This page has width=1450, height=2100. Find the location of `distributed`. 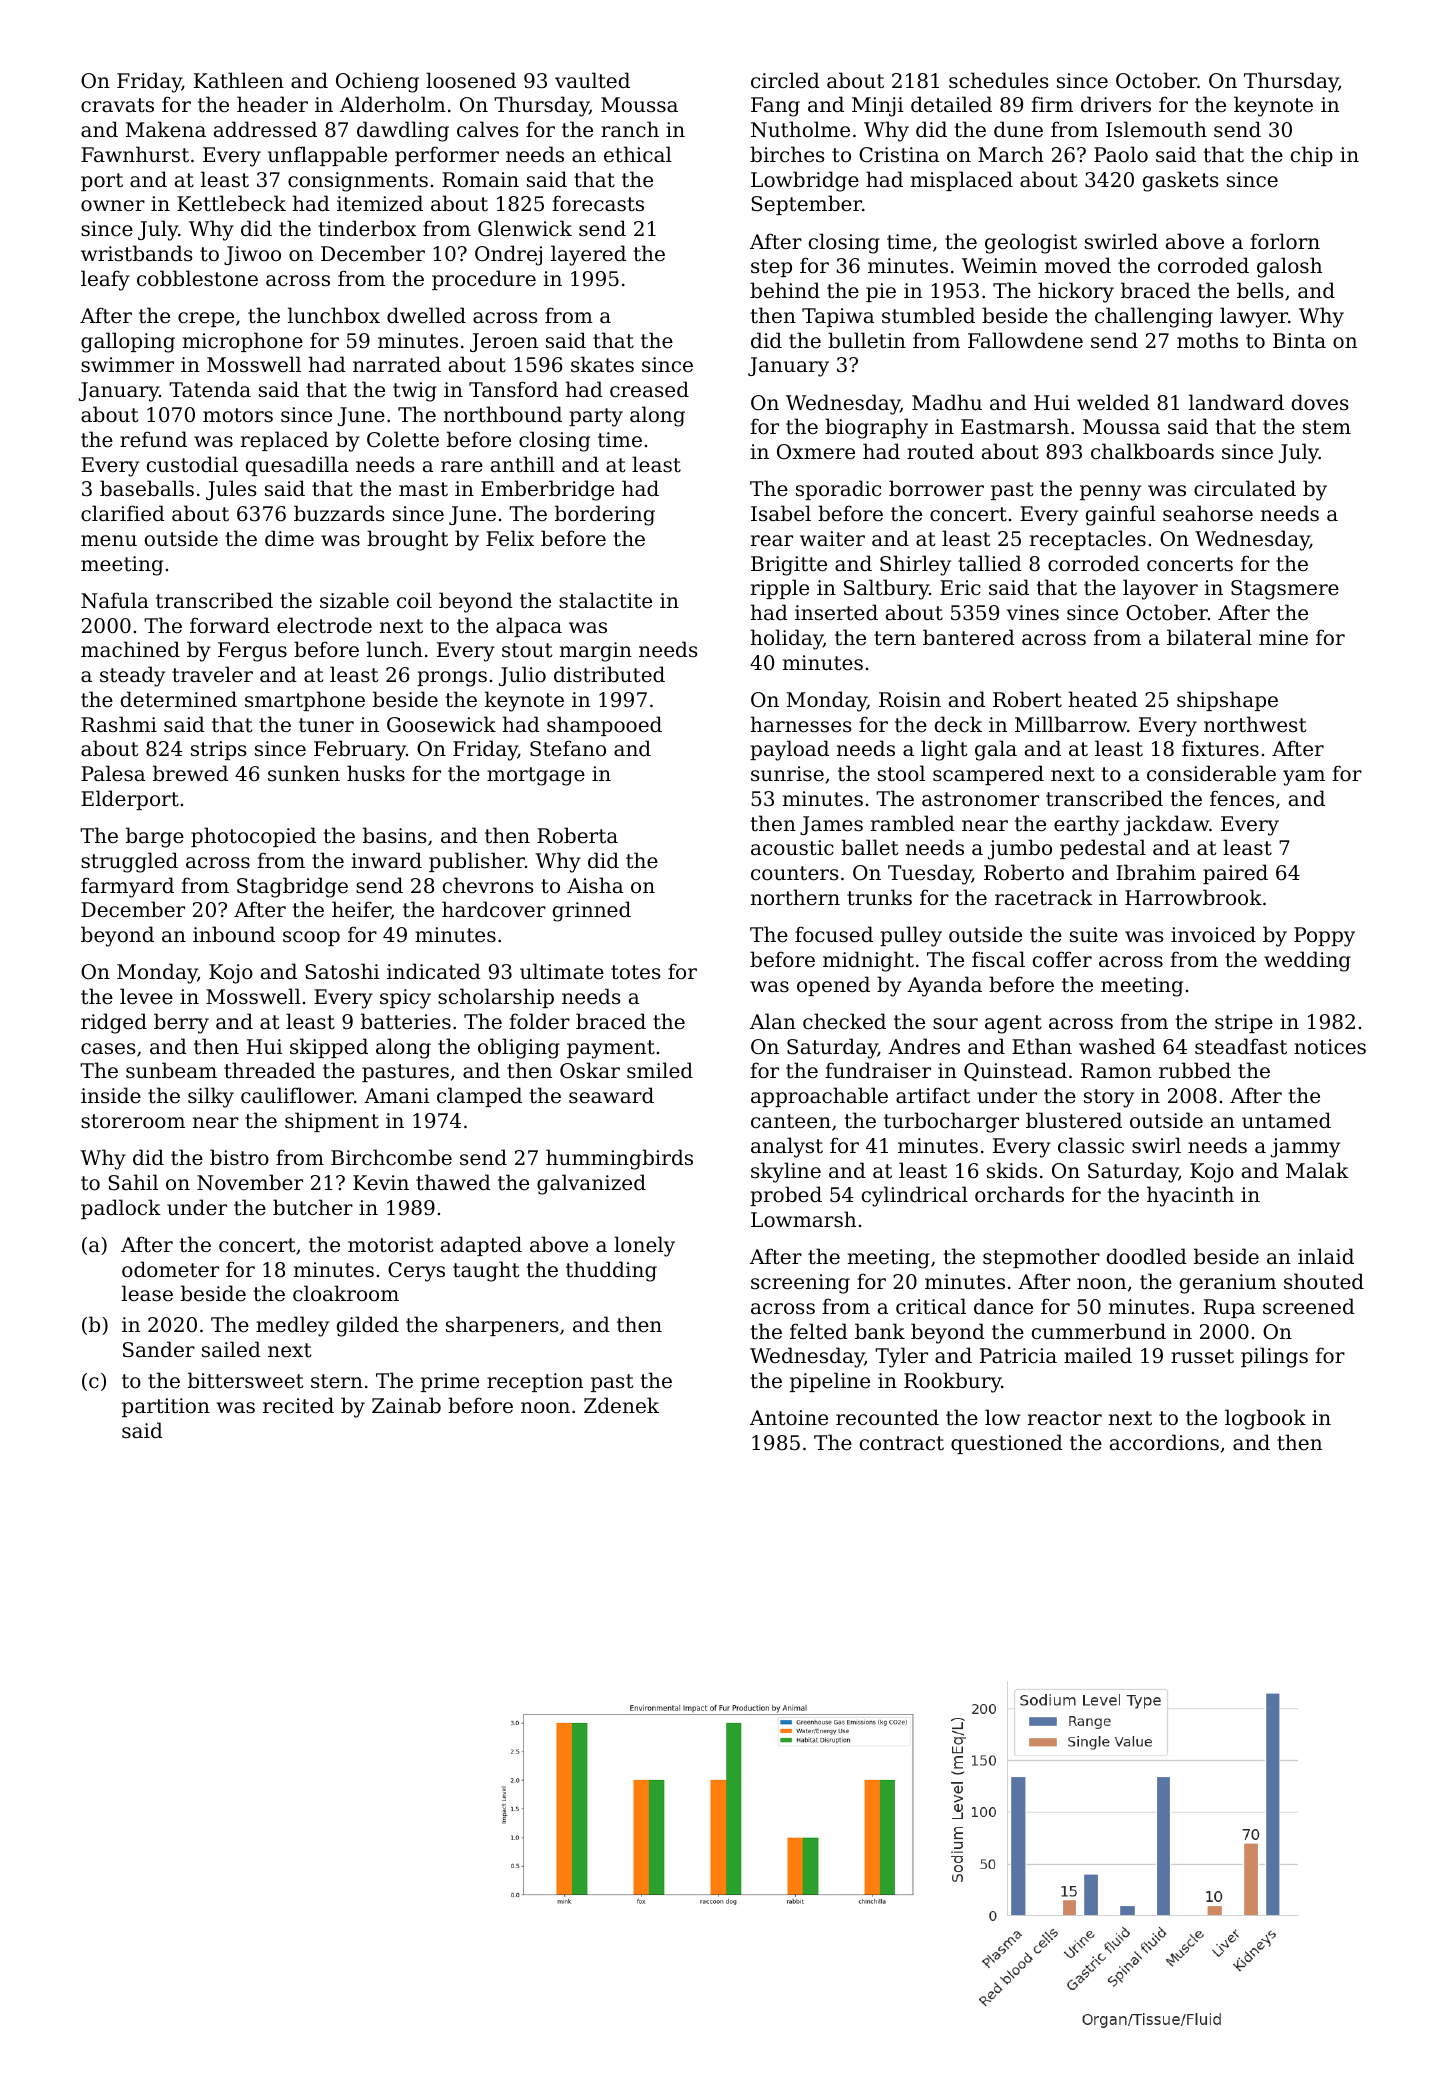

distributed is located at coordinates (609, 674).
